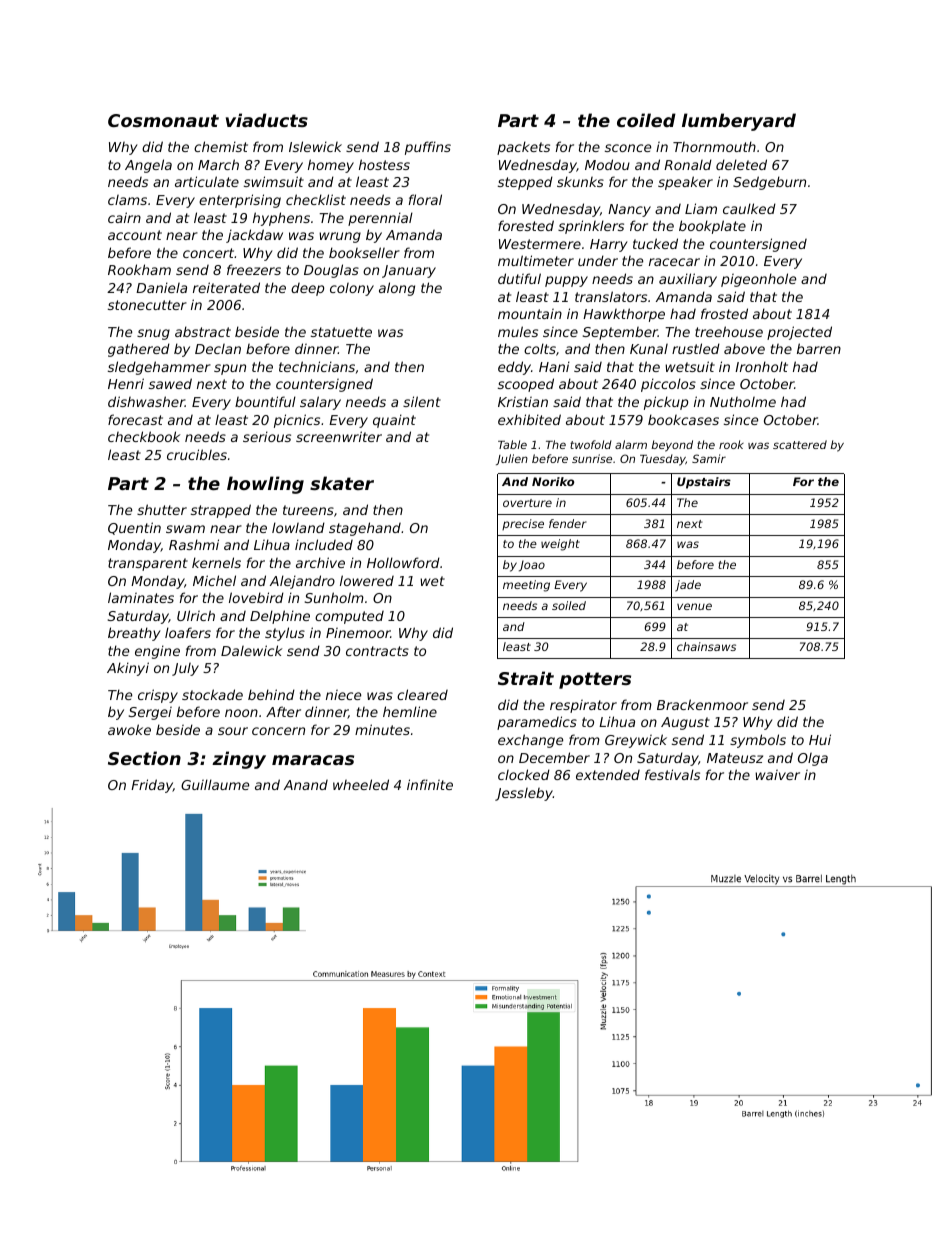 Image resolution: width=952 pixels, height=1233 pixels. Describe the element at coordinates (148, 564) in the screenshot. I see `transparent` at that location.
